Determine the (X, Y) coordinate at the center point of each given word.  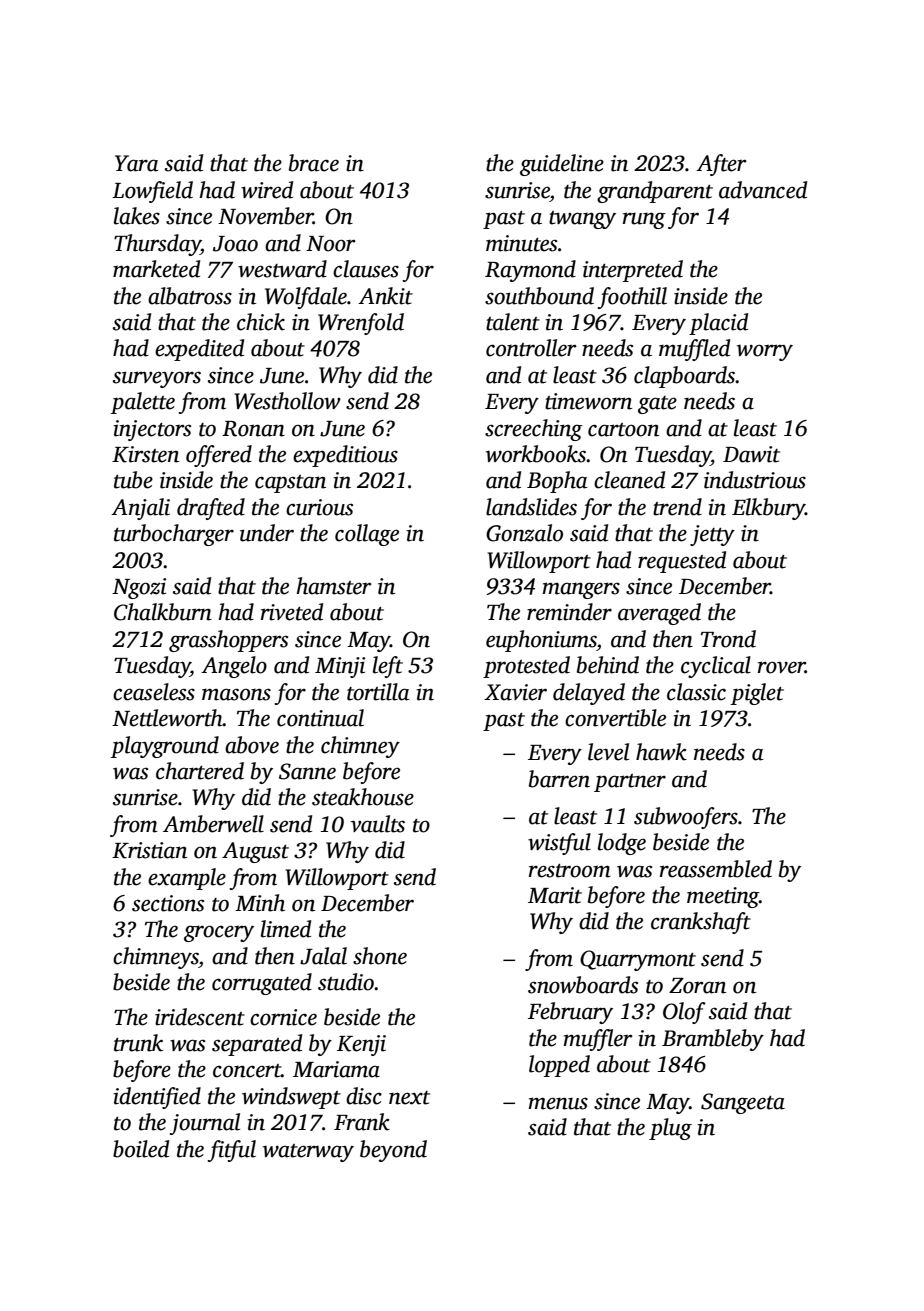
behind (608, 665)
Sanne (307, 771)
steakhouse (363, 797)
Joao (235, 244)
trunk (138, 1043)
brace (314, 163)
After (721, 165)
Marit (555, 895)
